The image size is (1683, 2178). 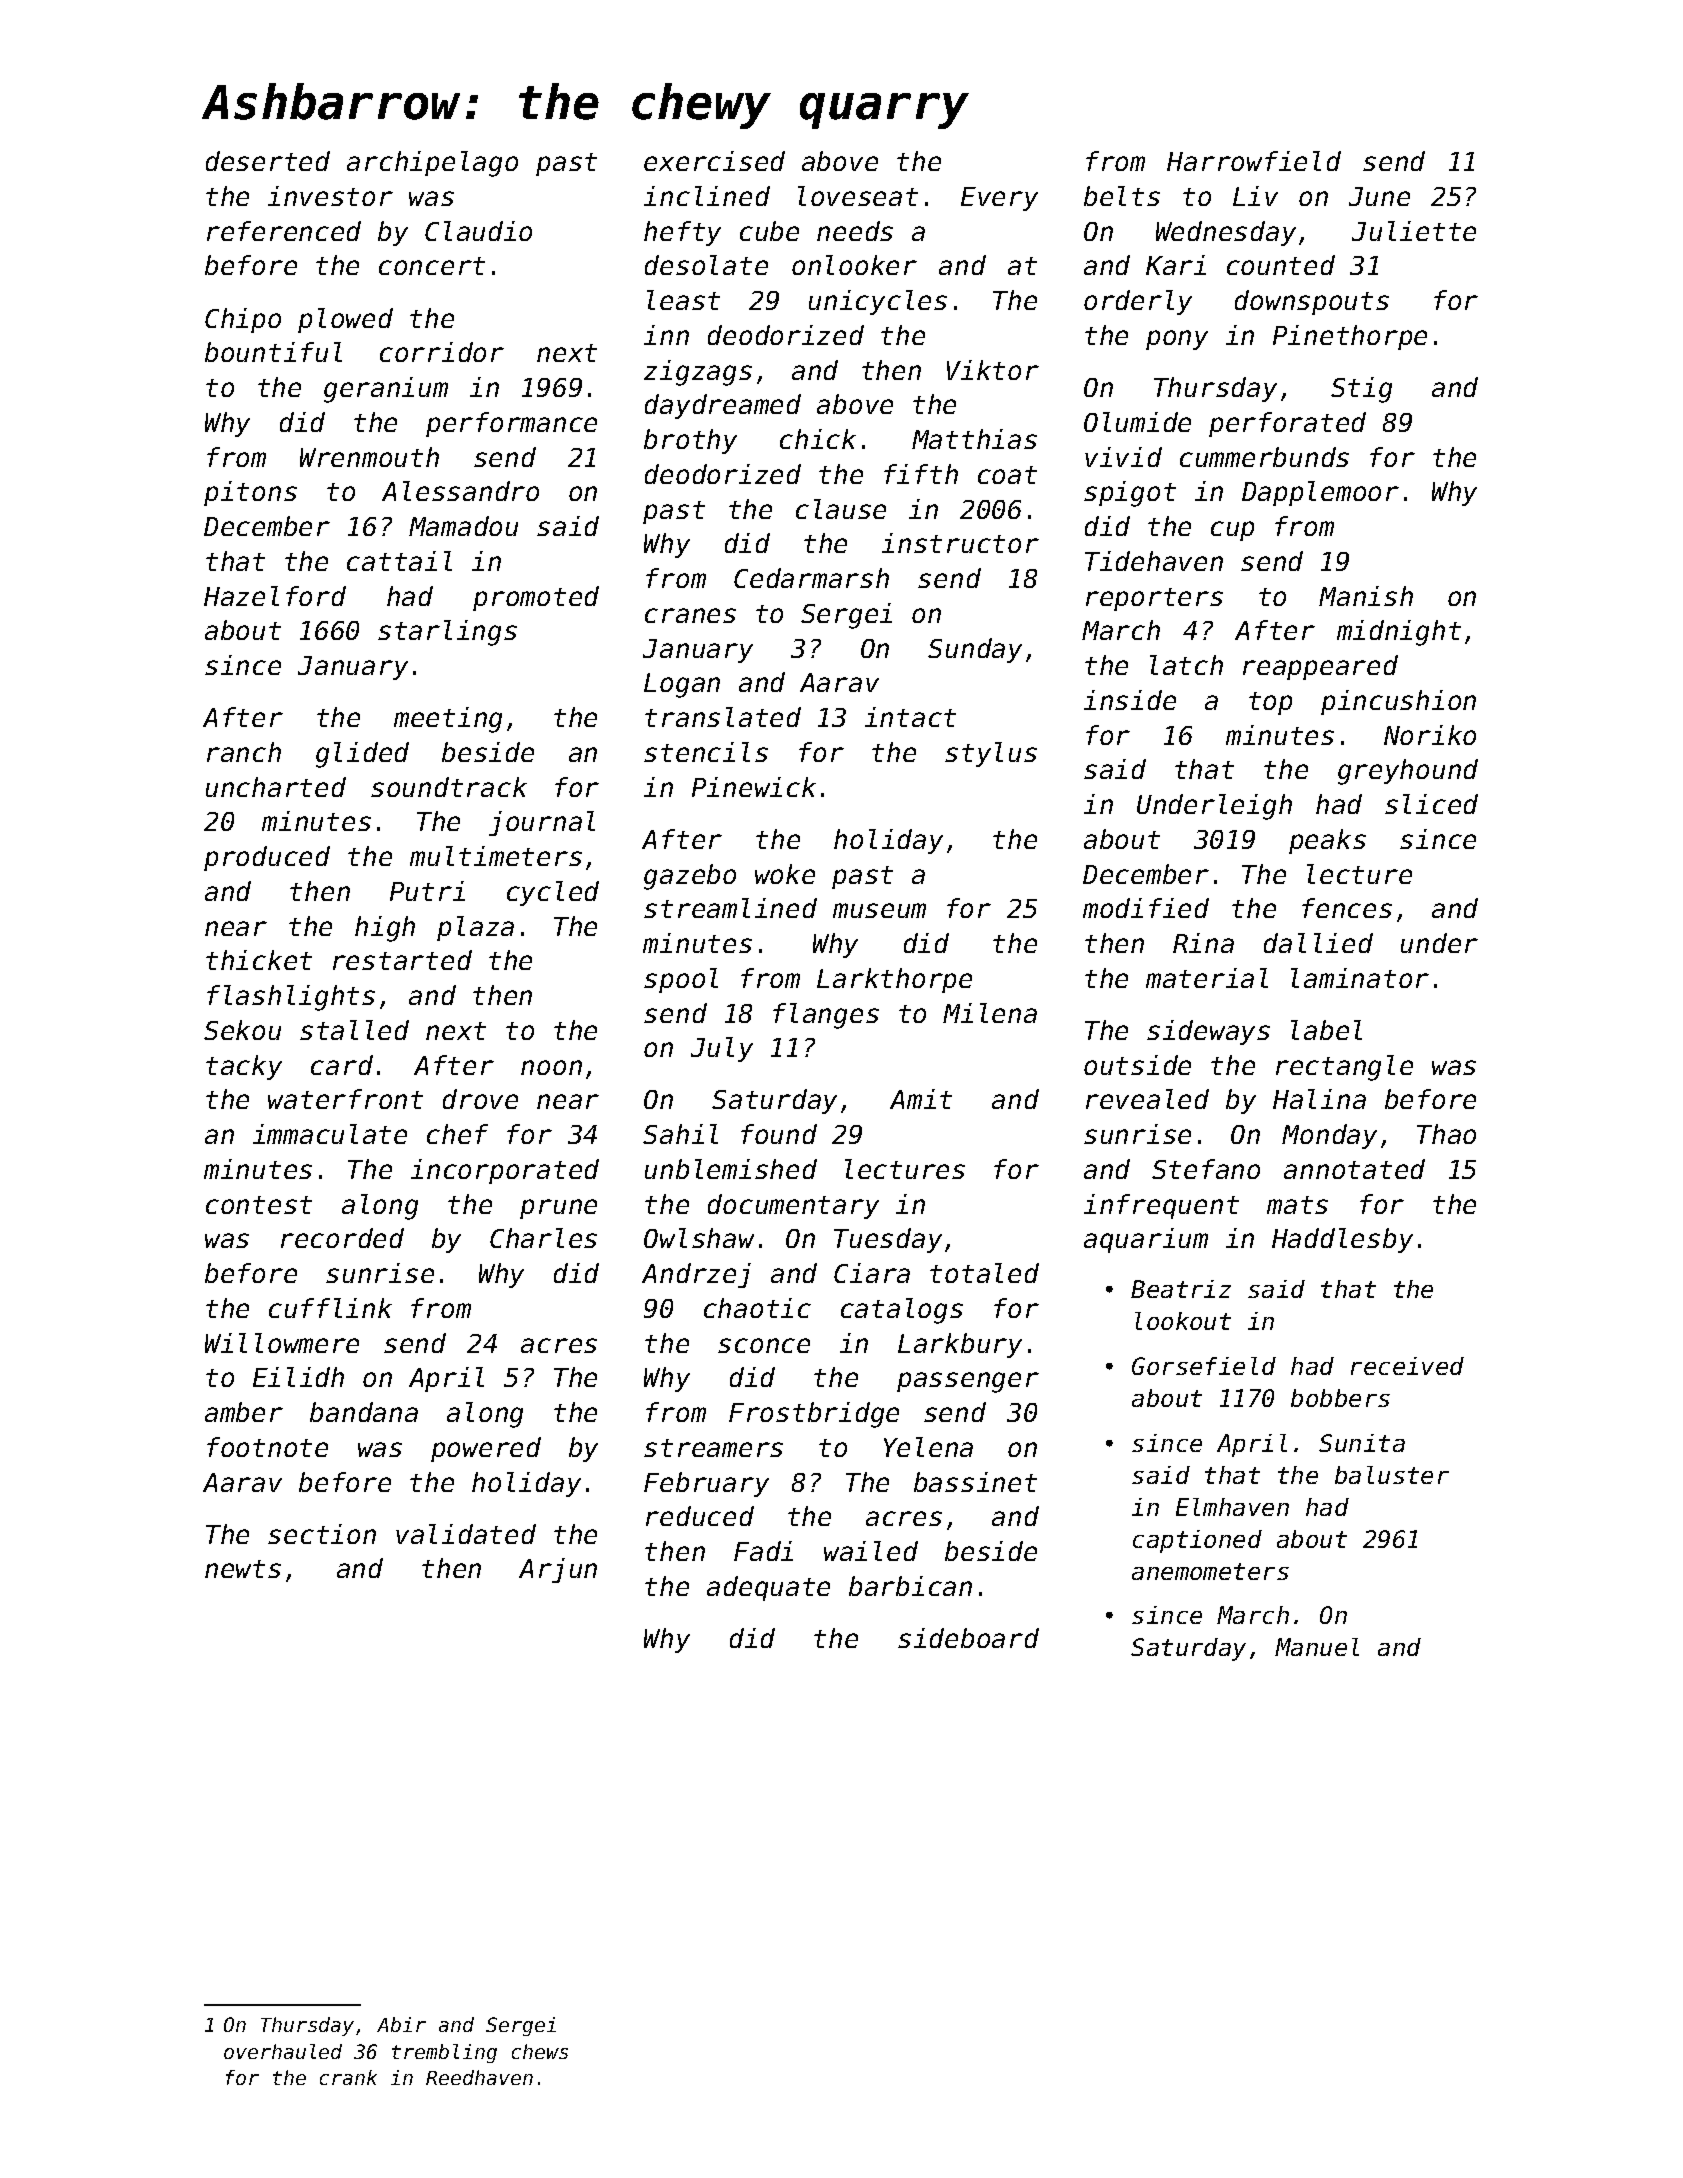 I want to click on Pinethorpe, so click(x=1350, y=337).
